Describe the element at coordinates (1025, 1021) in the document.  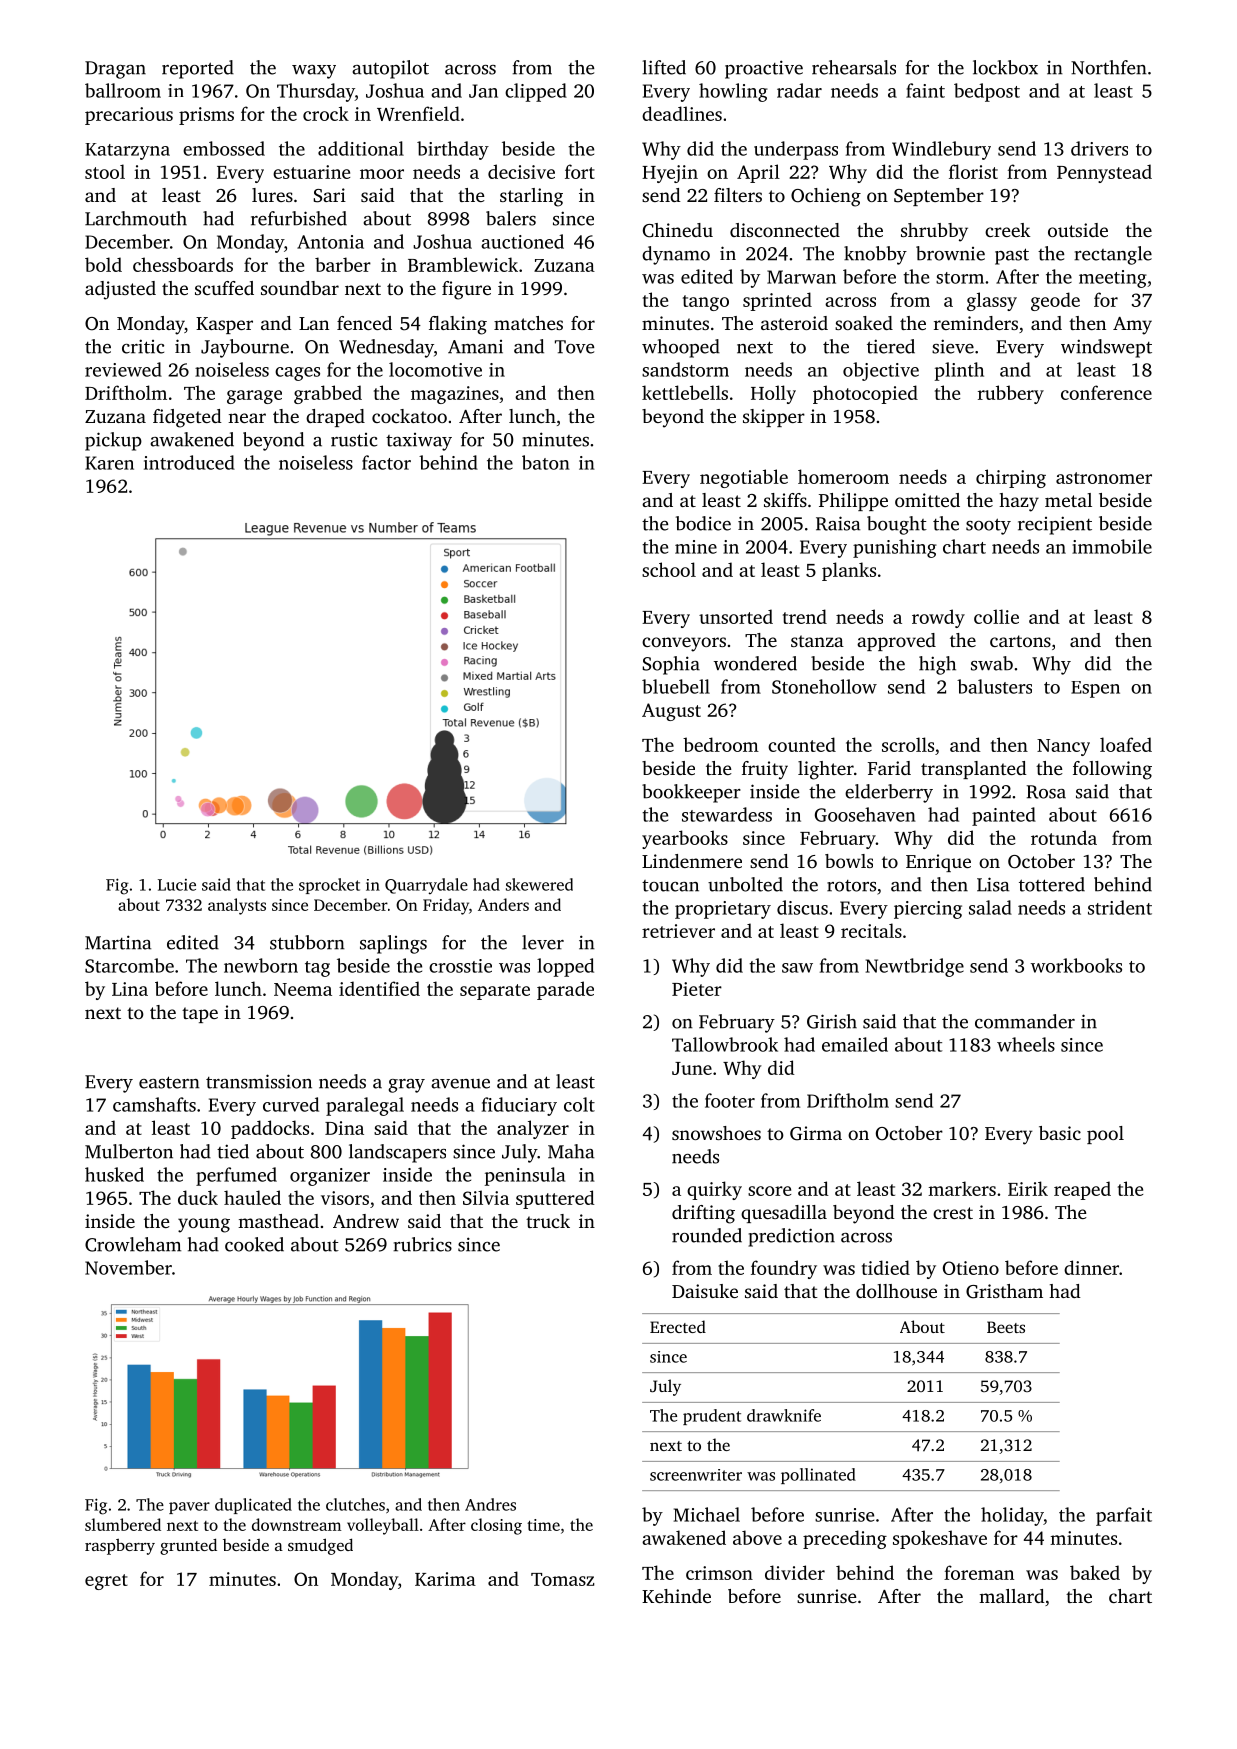
I see `commander` at that location.
